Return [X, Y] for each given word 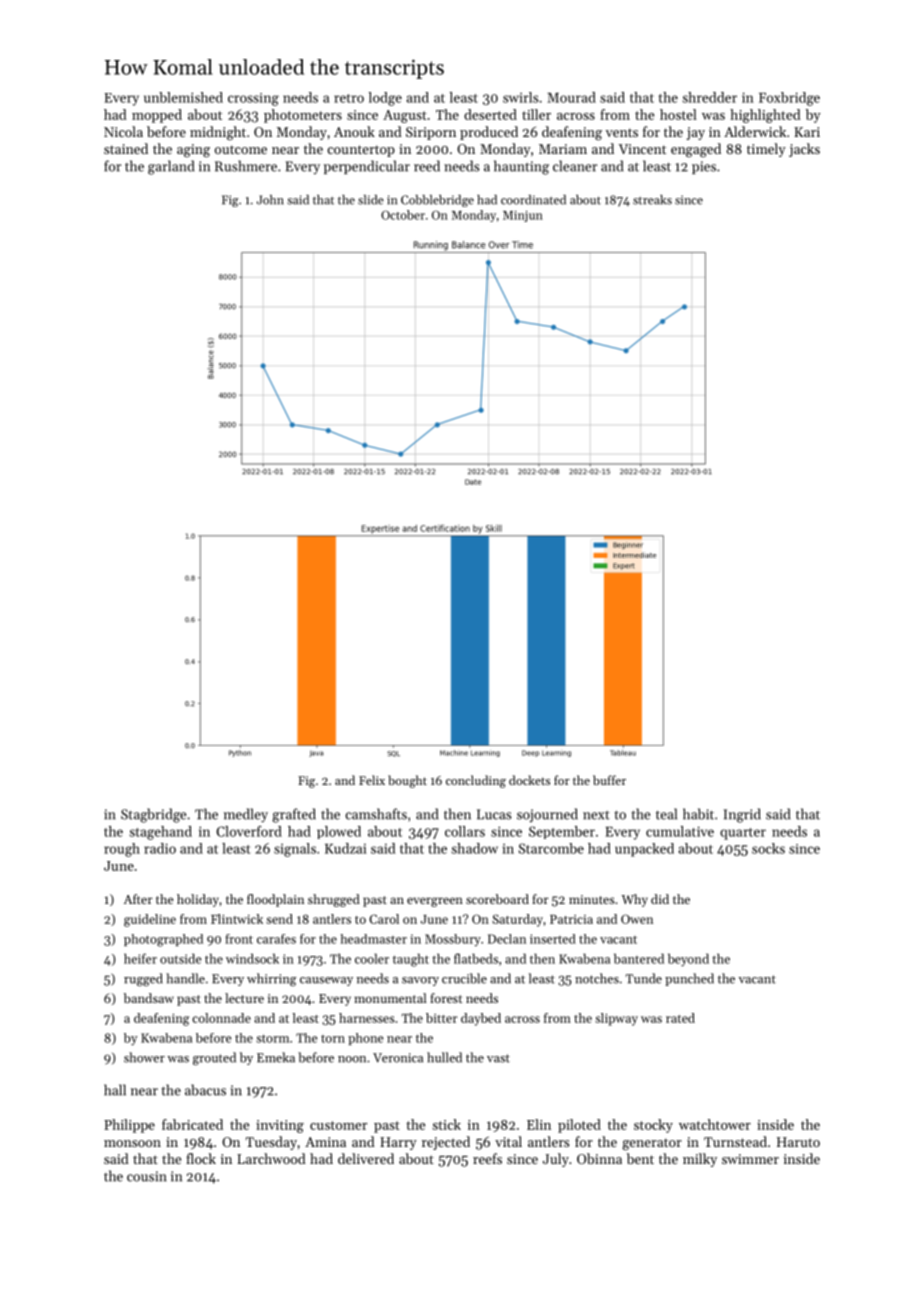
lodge [385, 99]
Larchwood [271, 1158]
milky [700, 1160]
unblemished [183, 97]
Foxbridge [789, 99]
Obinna [599, 1158]
